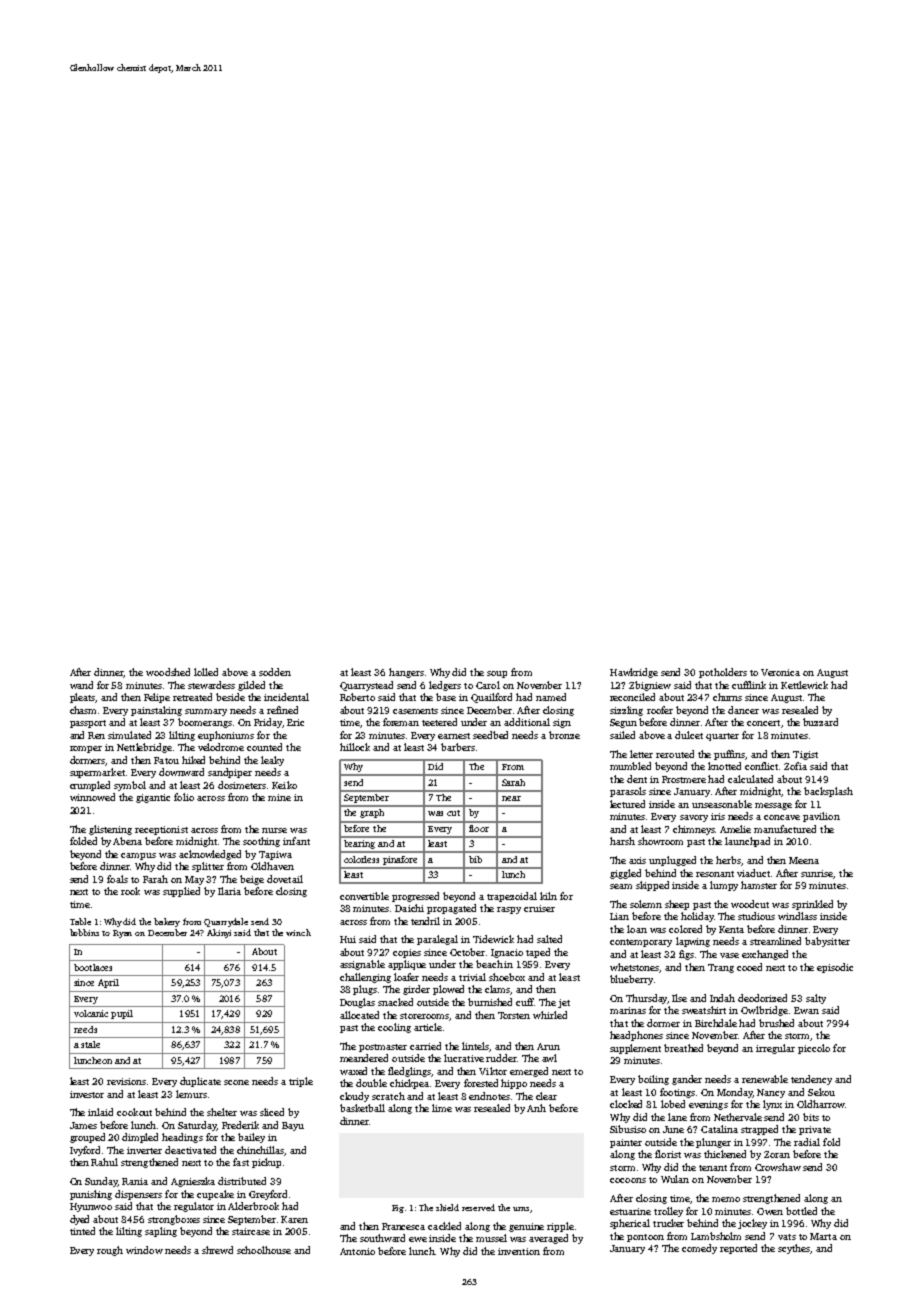  What do you see at coordinates (684, 779) in the screenshot?
I see `Frostmere` at bounding box center [684, 779].
